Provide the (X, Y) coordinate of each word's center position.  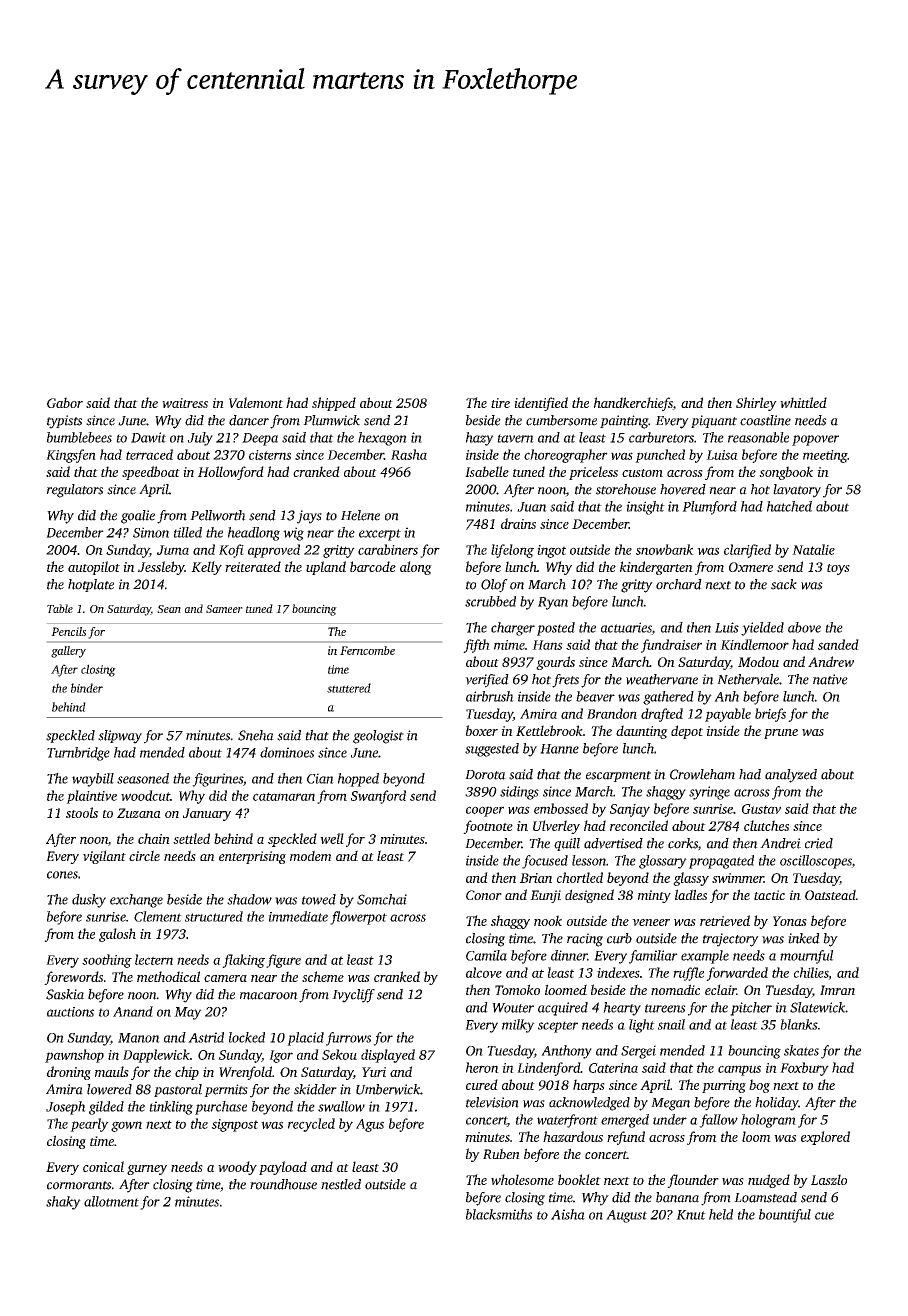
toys (838, 569)
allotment (111, 1201)
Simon (151, 532)
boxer (482, 730)
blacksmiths (499, 1214)
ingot (551, 551)
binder (87, 688)
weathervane (662, 679)
